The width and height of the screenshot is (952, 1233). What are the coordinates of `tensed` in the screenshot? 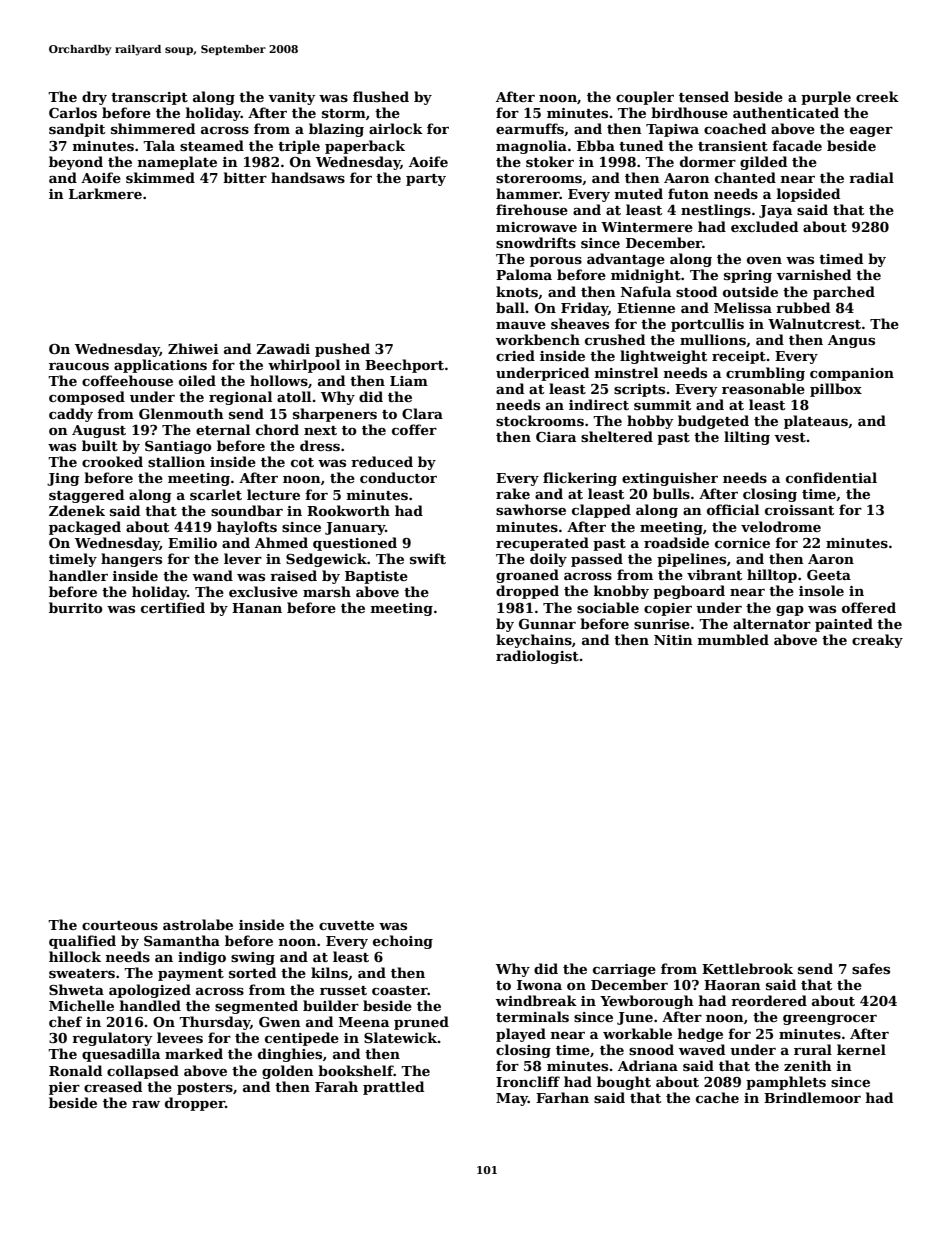 It's located at (704, 96).
